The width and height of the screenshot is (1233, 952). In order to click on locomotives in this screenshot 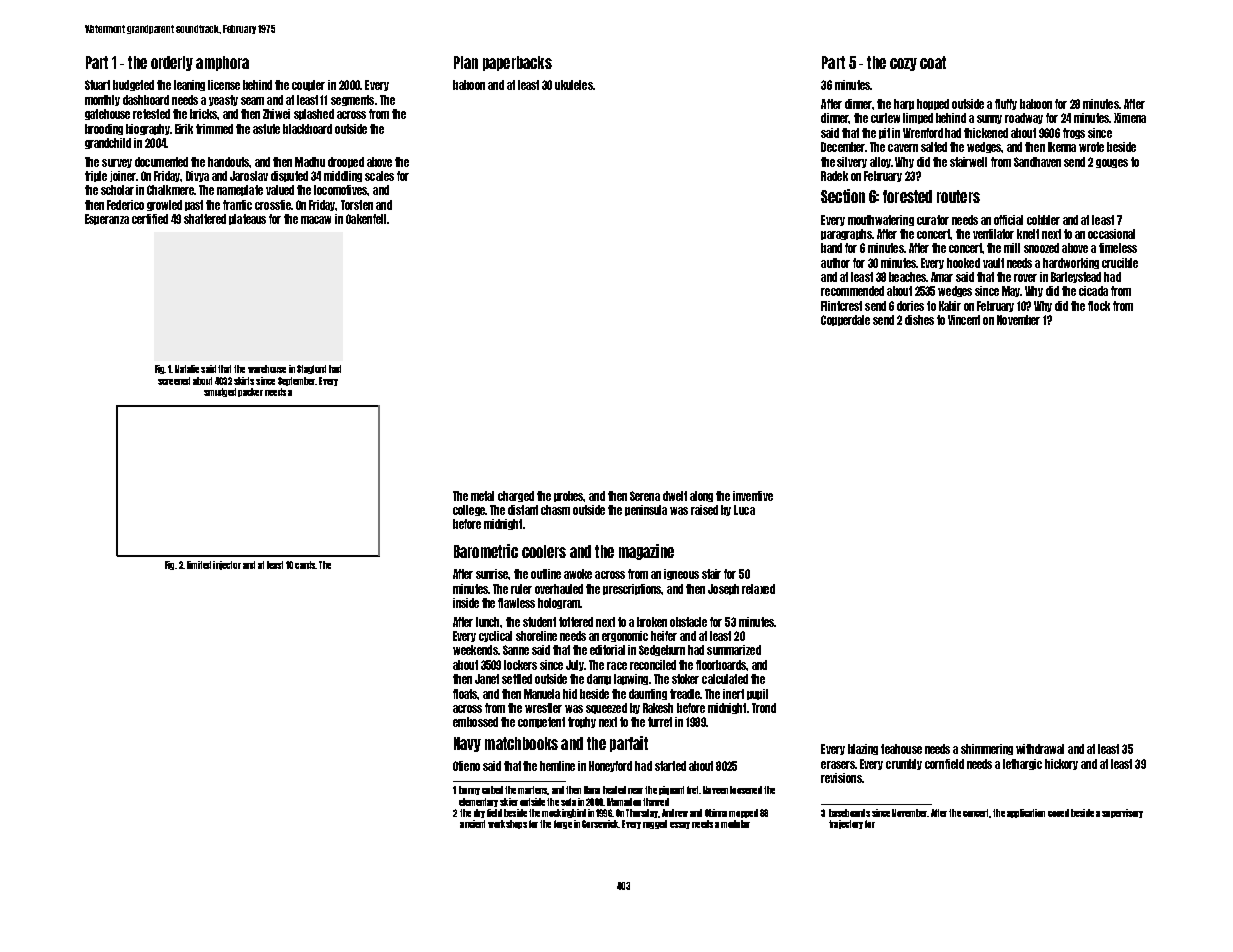, I will do `click(341, 190)`.
